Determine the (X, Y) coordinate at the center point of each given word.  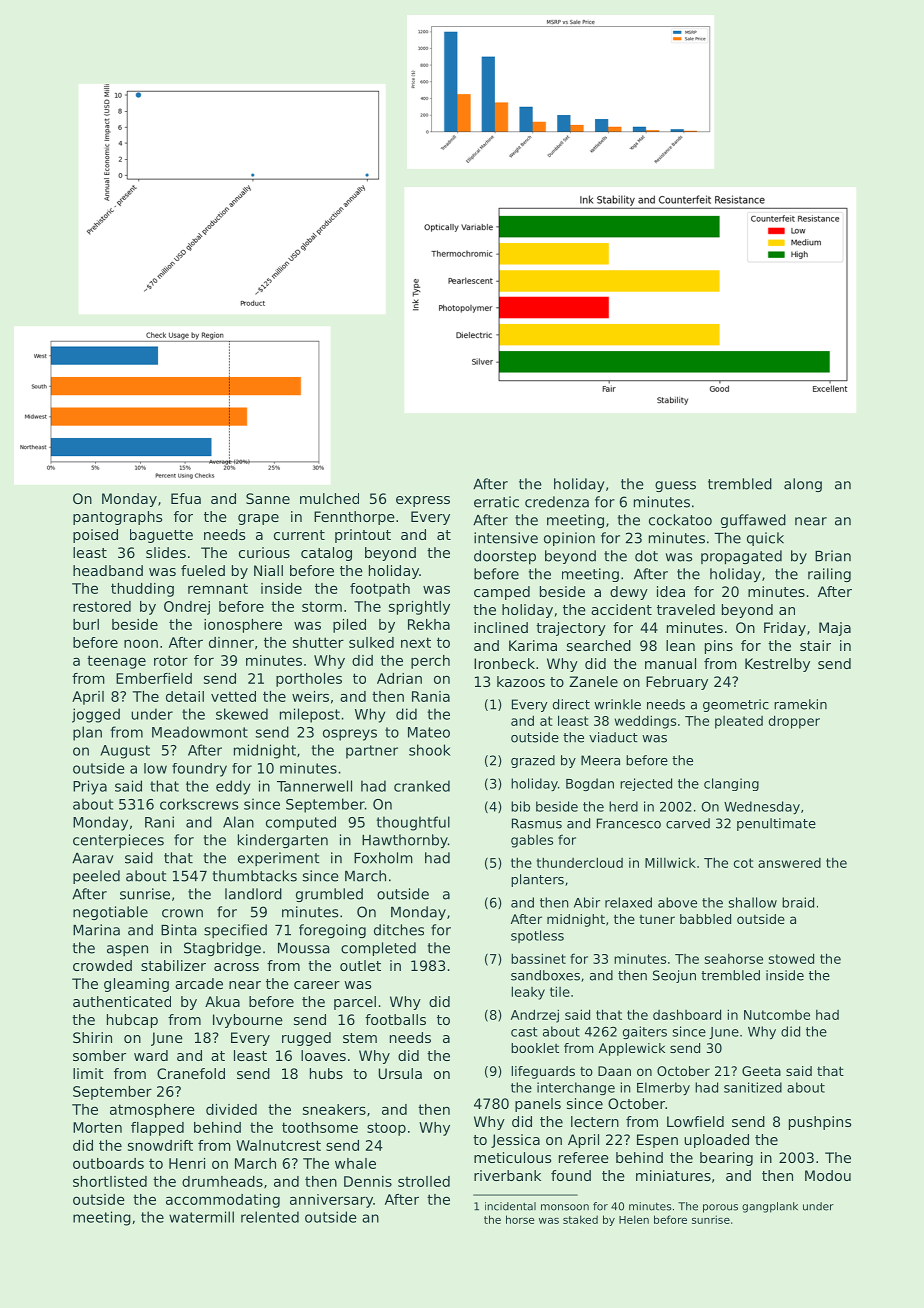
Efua (186, 498)
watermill (201, 1217)
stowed (791, 958)
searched (599, 645)
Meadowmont (200, 732)
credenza (557, 502)
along (803, 485)
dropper (794, 722)
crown (182, 913)
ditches (399, 930)
